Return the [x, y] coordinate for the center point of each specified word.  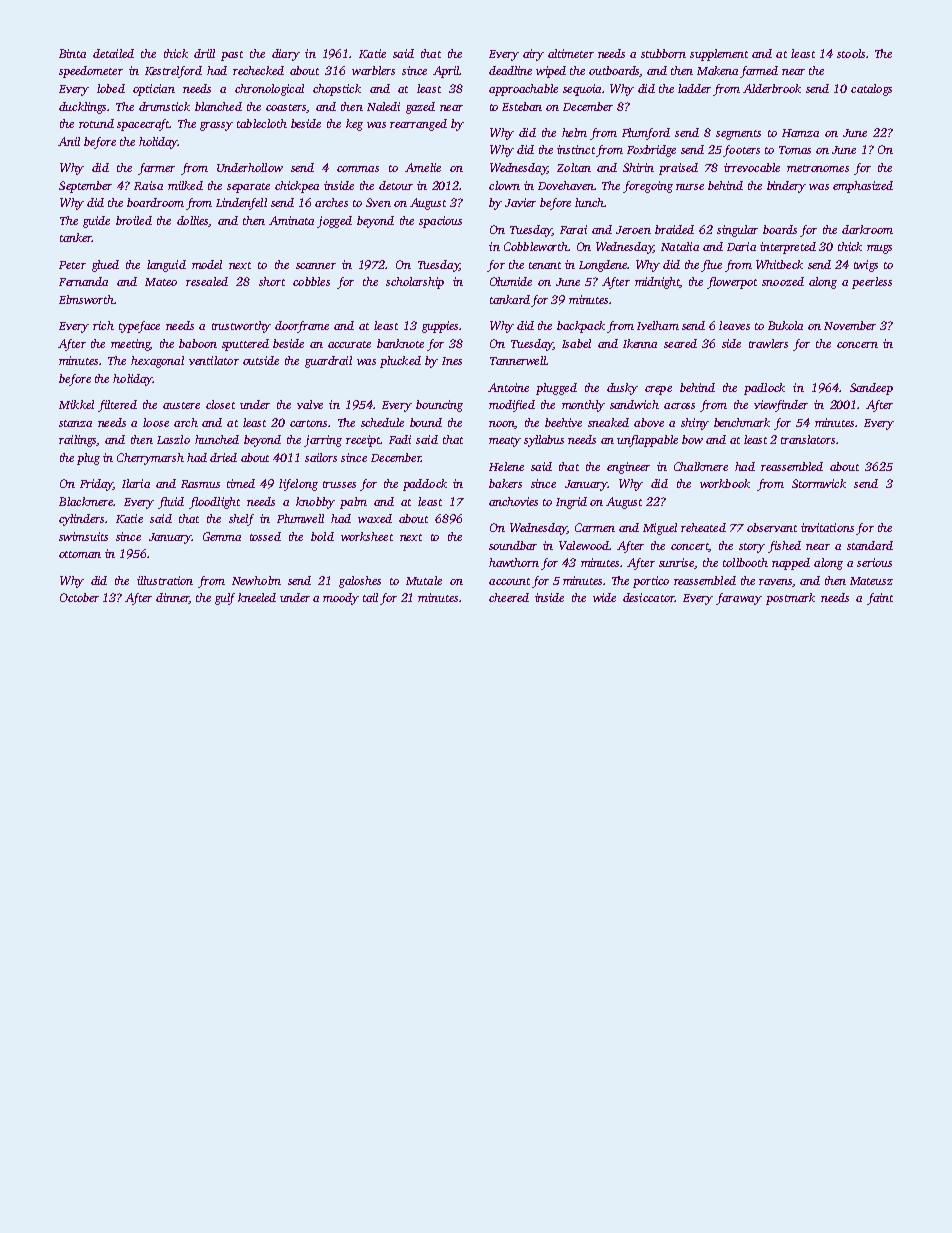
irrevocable [752, 167]
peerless [872, 283]
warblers [373, 70]
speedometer [91, 72]
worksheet [367, 536]
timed [241, 483]
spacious [440, 222]
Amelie [423, 167]
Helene [506, 466]
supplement [719, 55]
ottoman [80, 554]
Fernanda [83, 281]
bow [692, 439]
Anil [69, 141]
